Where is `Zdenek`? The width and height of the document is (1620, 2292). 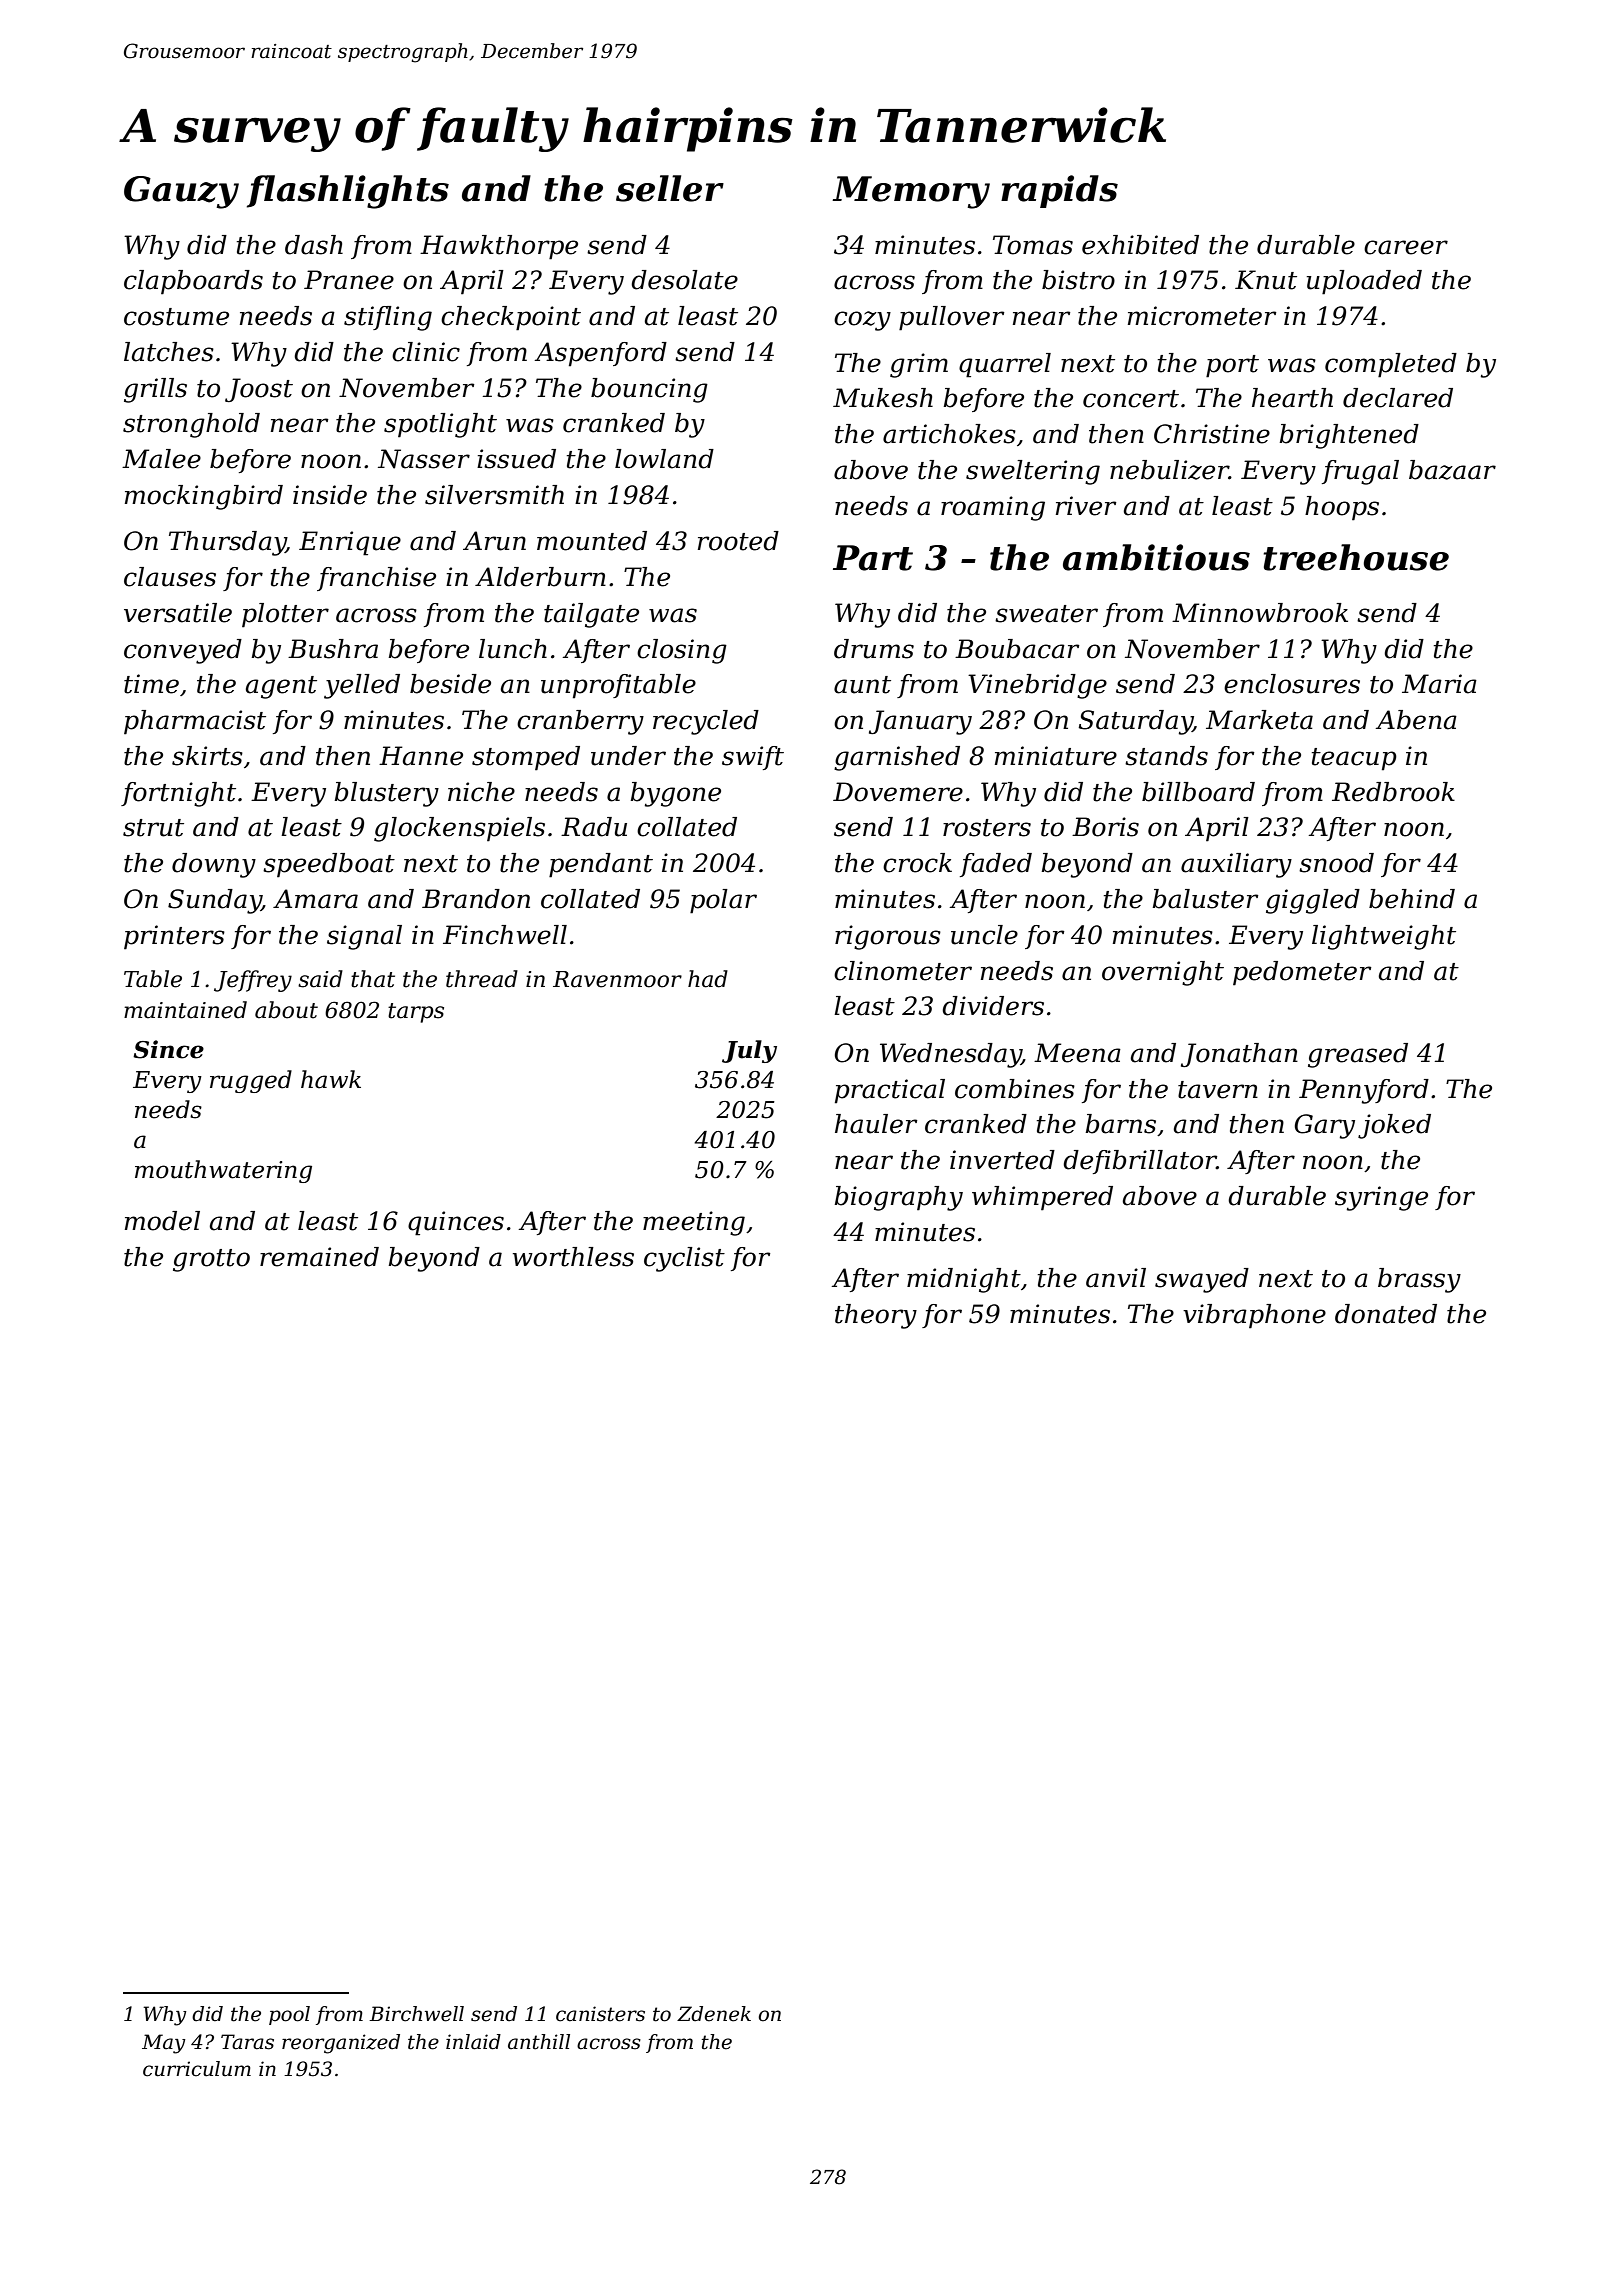
Zdenek is located at coordinates (714, 2014).
